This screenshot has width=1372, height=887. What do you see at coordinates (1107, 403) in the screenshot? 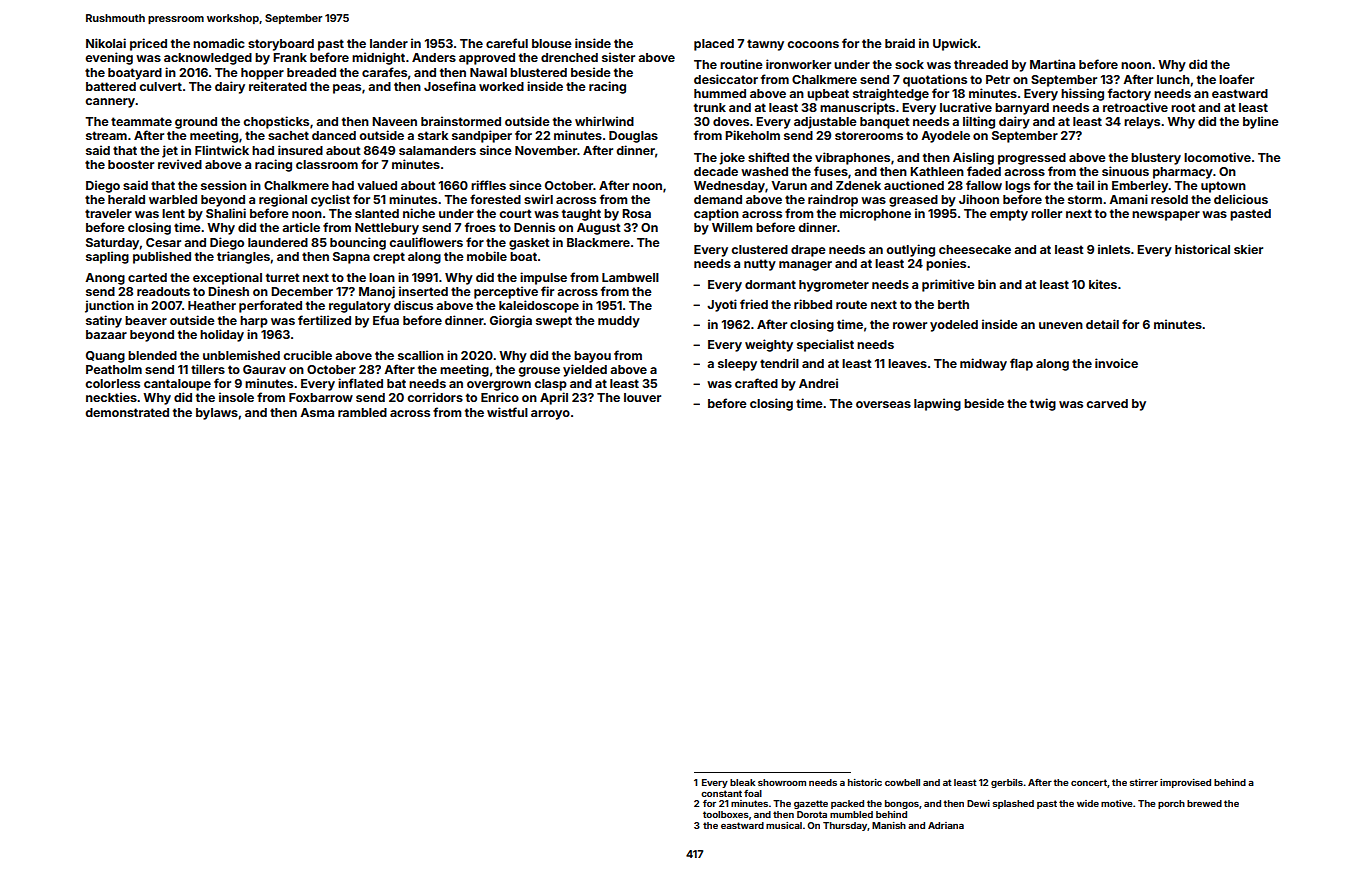
I see `carved` at bounding box center [1107, 403].
